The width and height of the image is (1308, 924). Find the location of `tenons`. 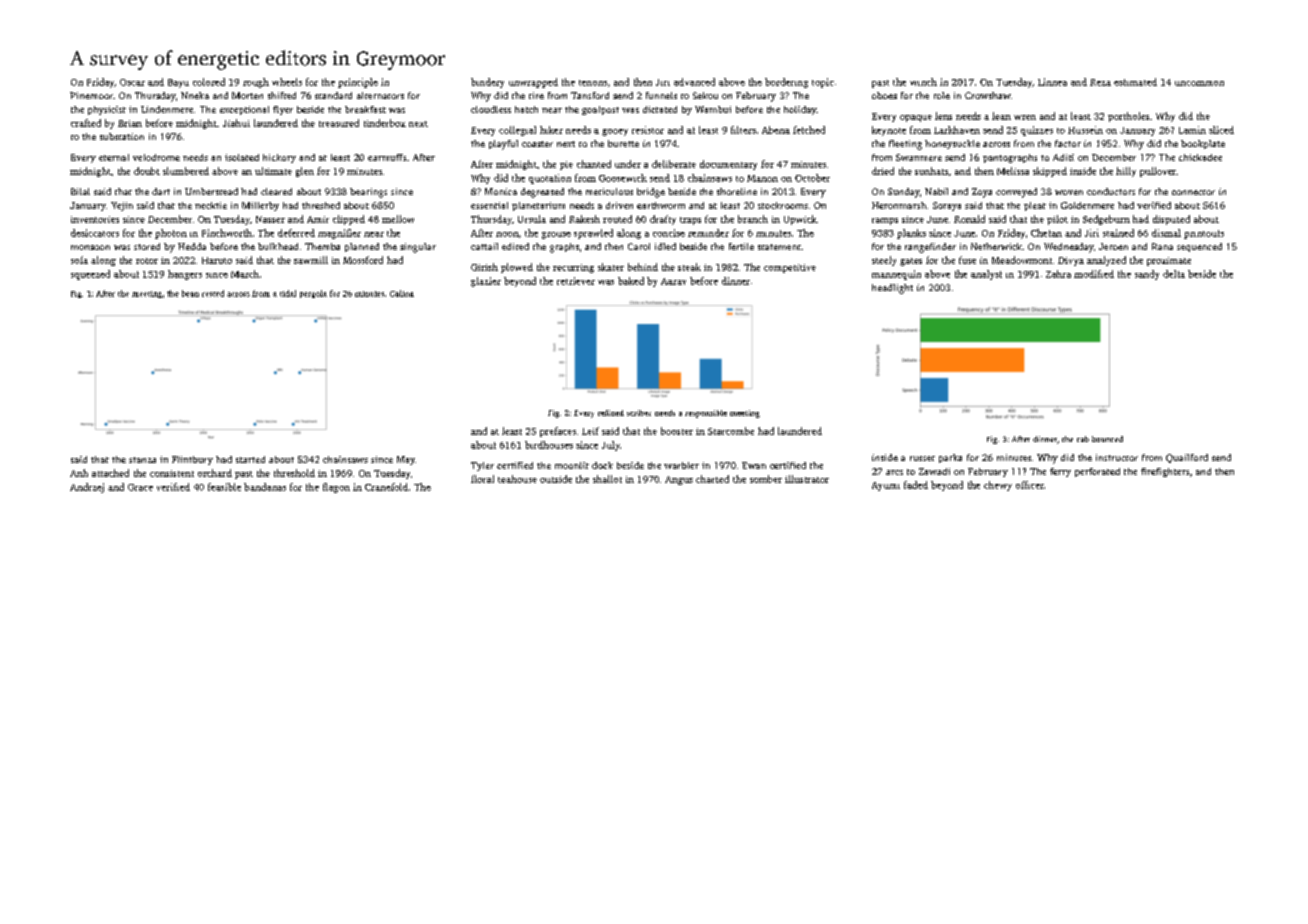

tenons is located at coordinates (593, 83).
